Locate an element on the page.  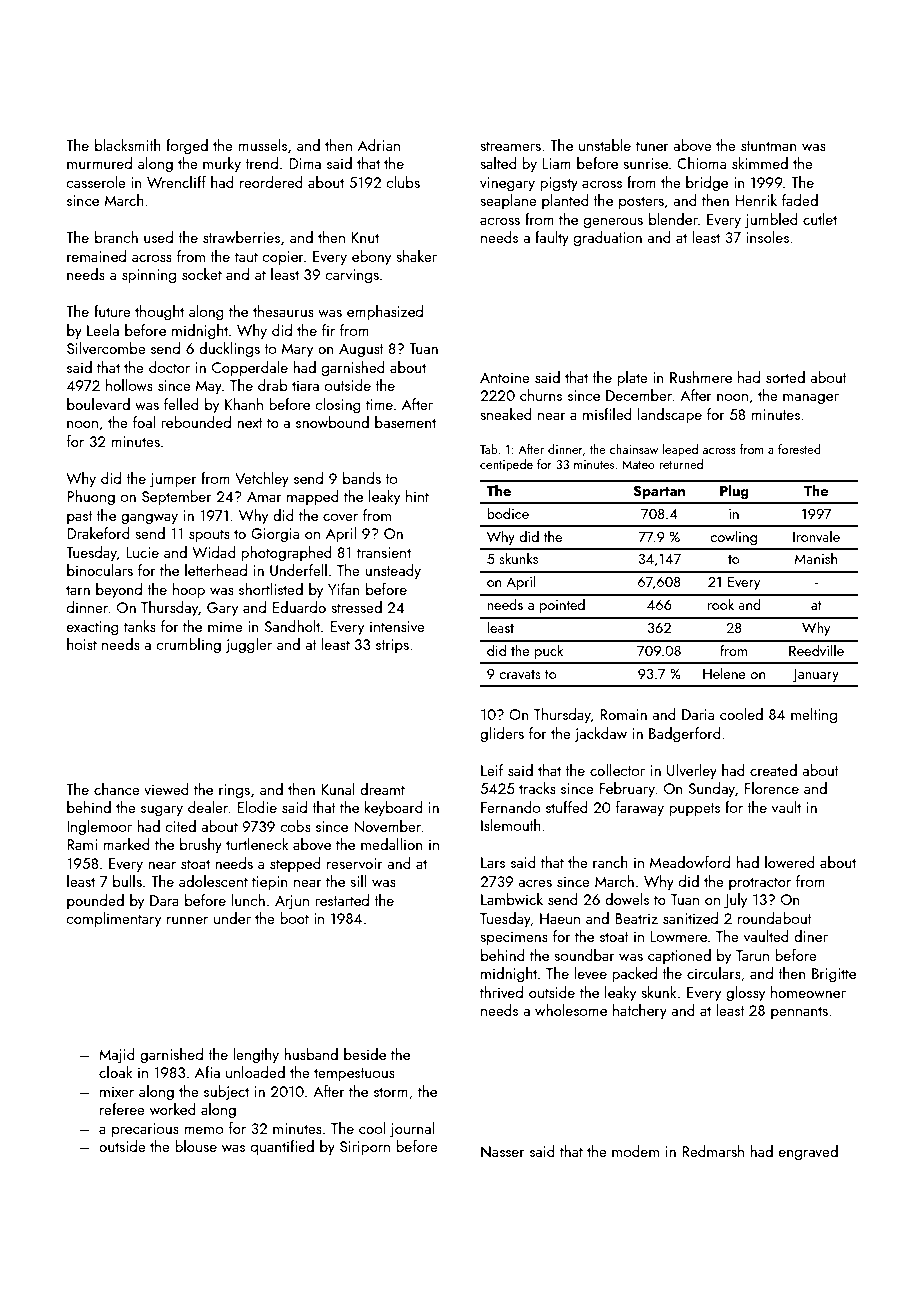
Spartan is located at coordinates (659, 492).
